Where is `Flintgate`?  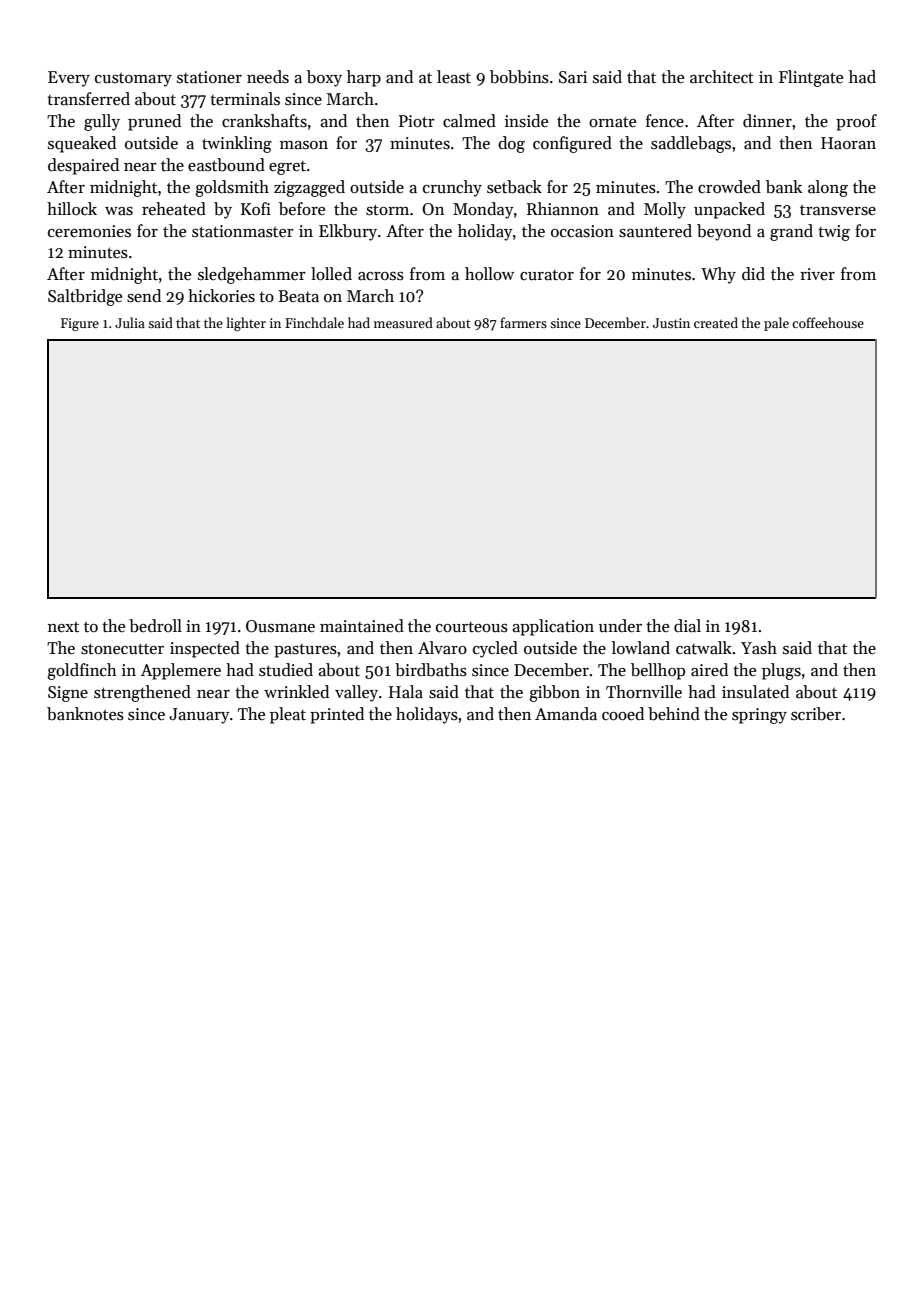 Flintgate is located at coordinates (811, 78).
